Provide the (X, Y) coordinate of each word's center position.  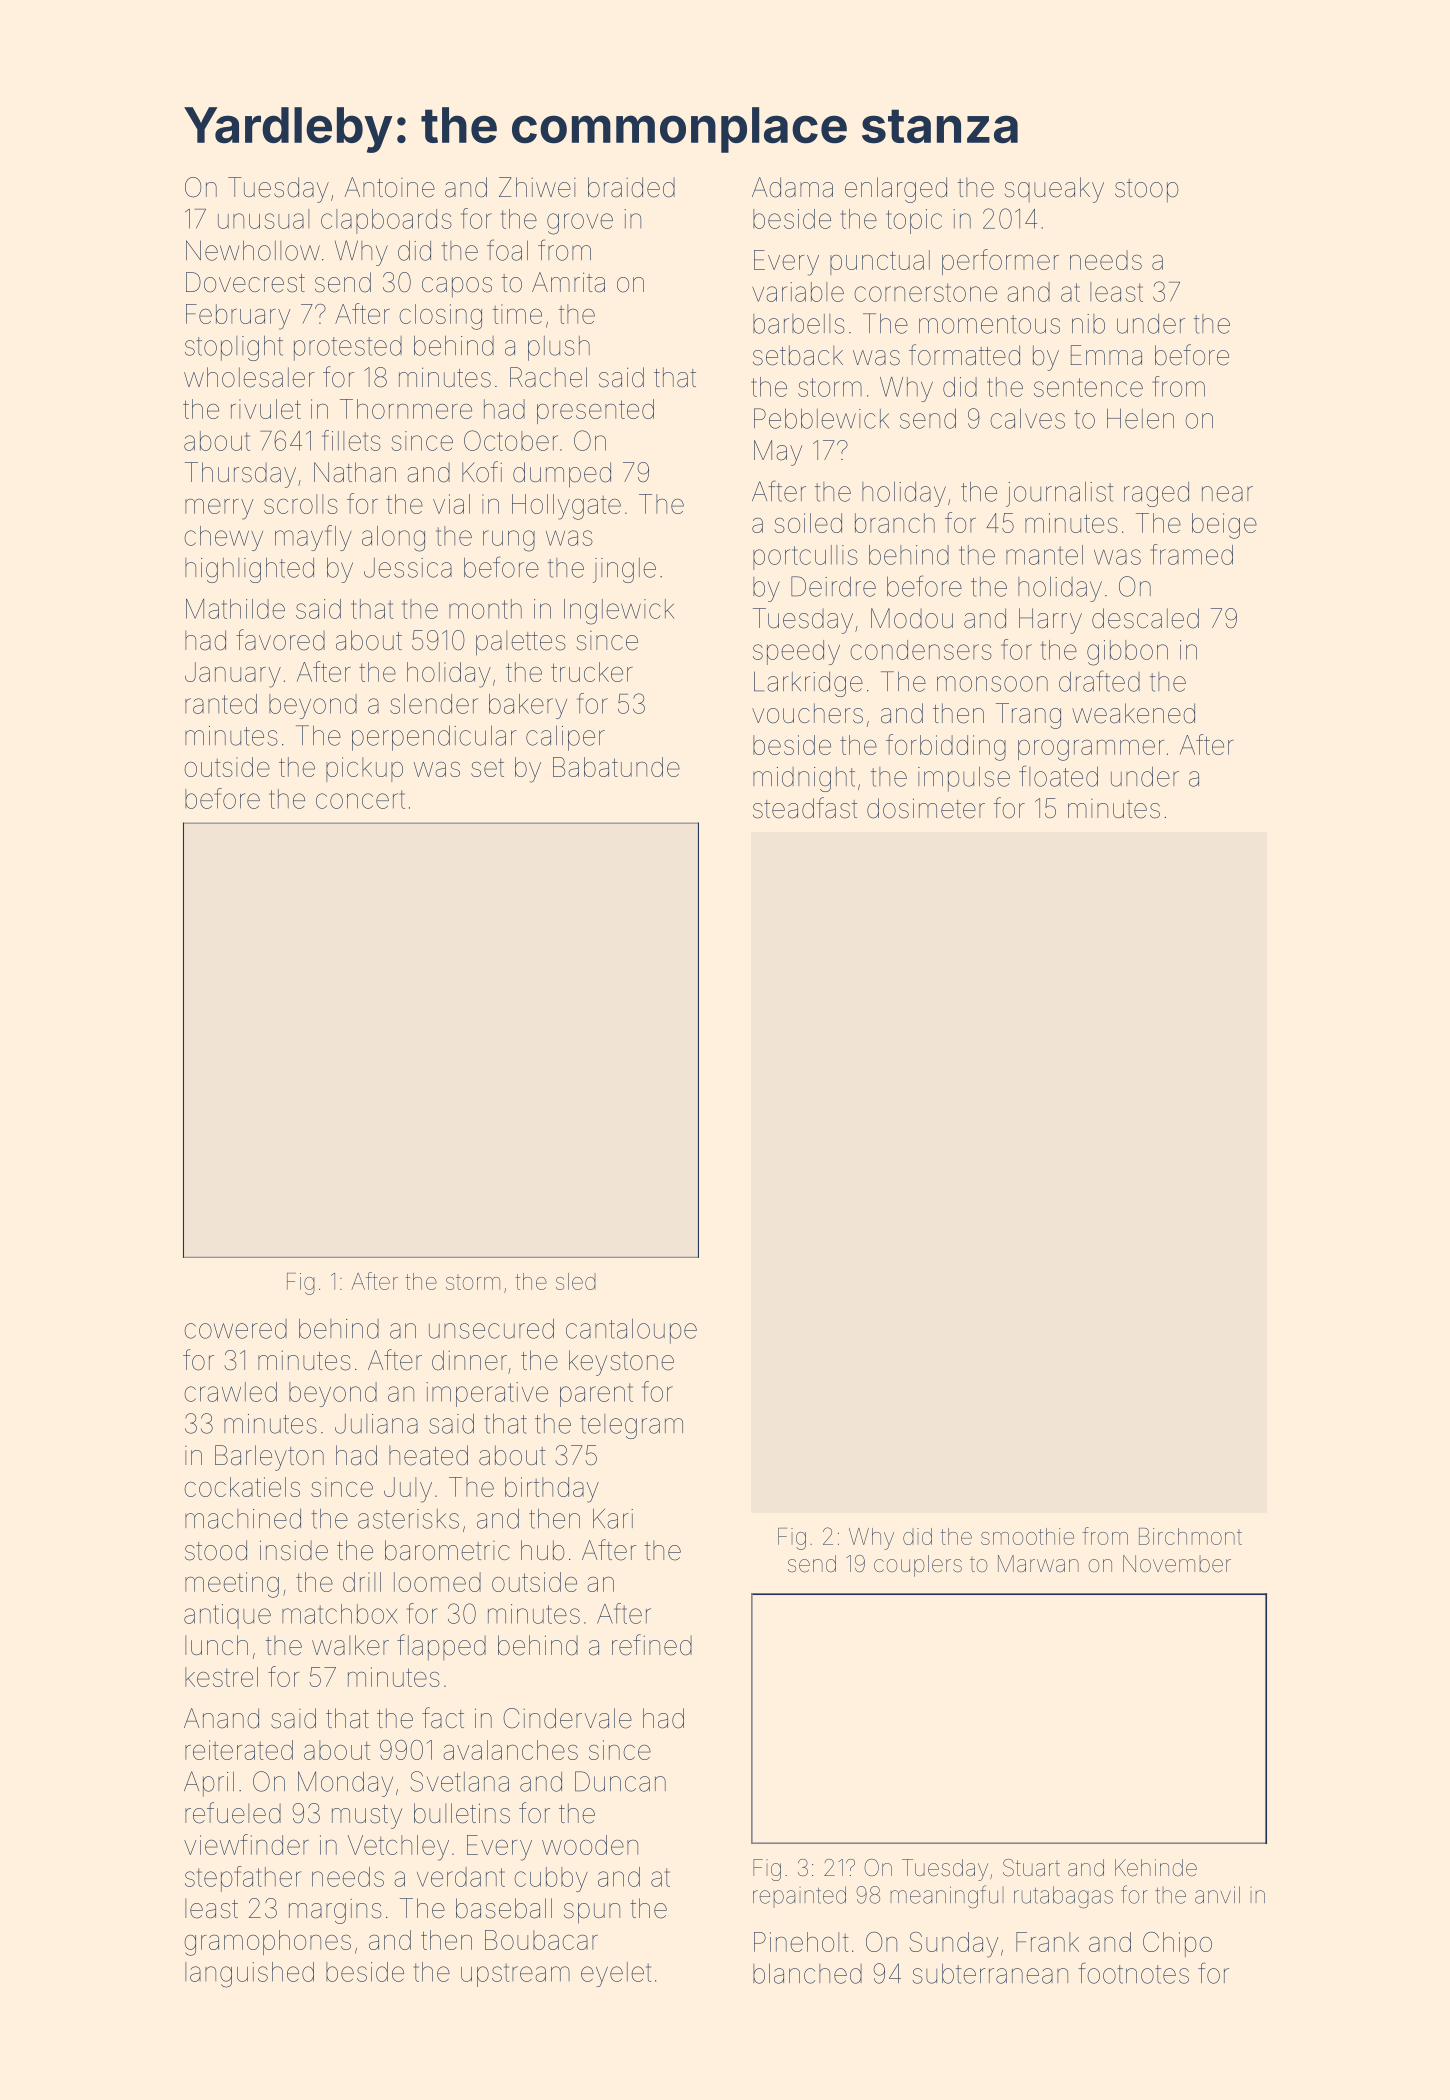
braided (631, 187)
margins (335, 1911)
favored (280, 640)
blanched (807, 1973)
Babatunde (616, 767)
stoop (1147, 191)
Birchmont (1190, 1536)
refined (652, 1645)
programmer (1091, 750)
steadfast (805, 808)
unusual (263, 219)
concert (360, 799)
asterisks (408, 1519)
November (1177, 1564)
